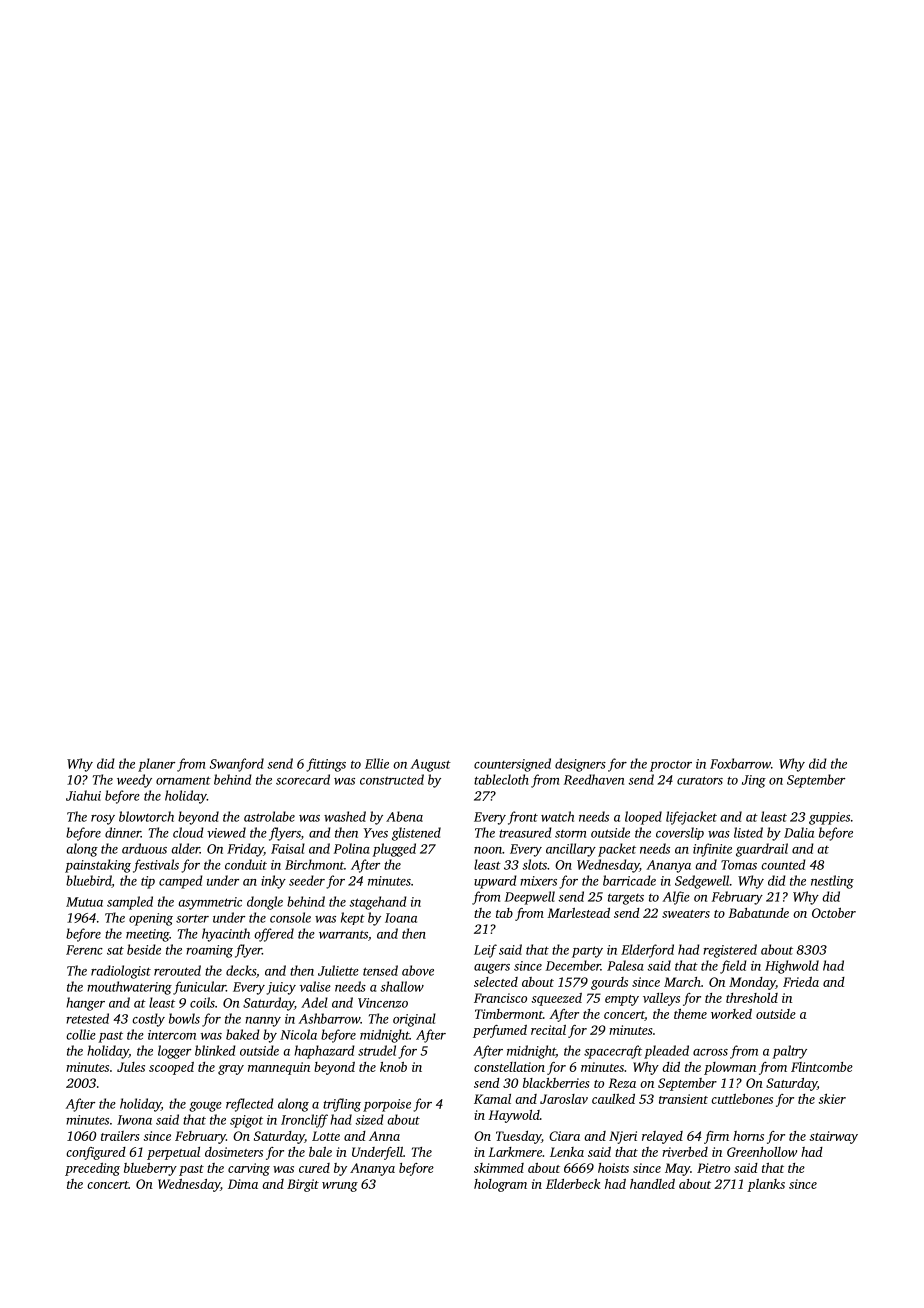 The image size is (924, 1308). Describe the element at coordinates (829, 818) in the screenshot. I see `guppies` at that location.
